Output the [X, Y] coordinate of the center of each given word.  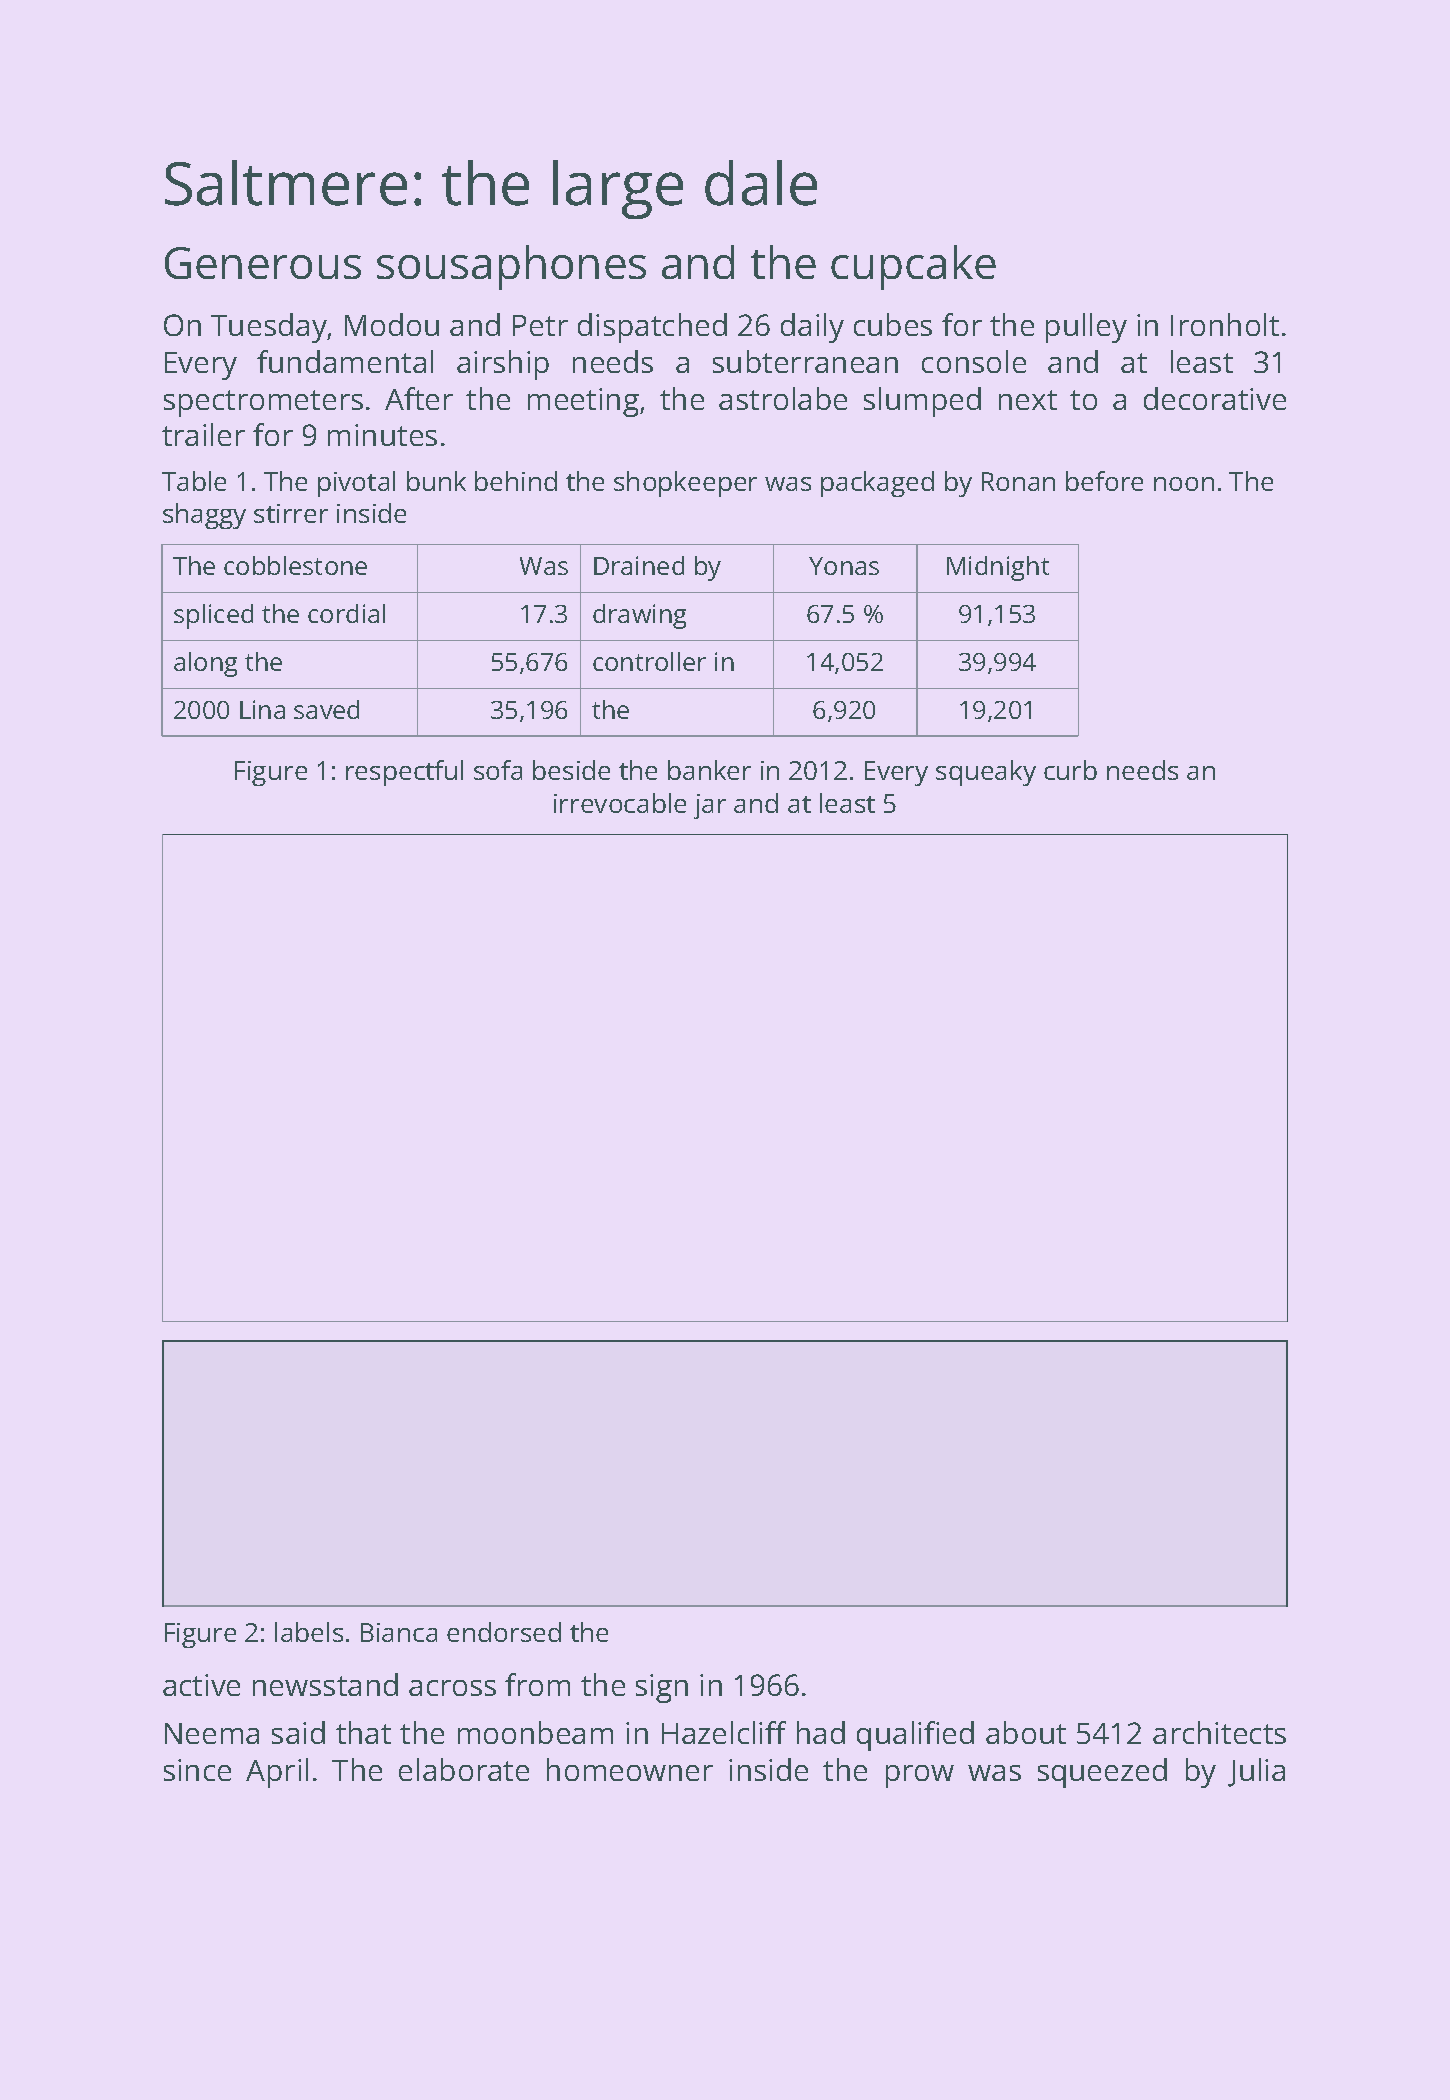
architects [1219, 1732]
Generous [263, 263]
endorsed [504, 1632]
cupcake [913, 267]
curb [1070, 770]
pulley [1086, 328]
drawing [639, 616]
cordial [346, 613]
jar [710, 806]
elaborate [464, 1769]
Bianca [399, 1632]
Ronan [1018, 481]
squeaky [986, 773]
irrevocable [620, 803]
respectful [404, 773]
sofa [498, 770]
